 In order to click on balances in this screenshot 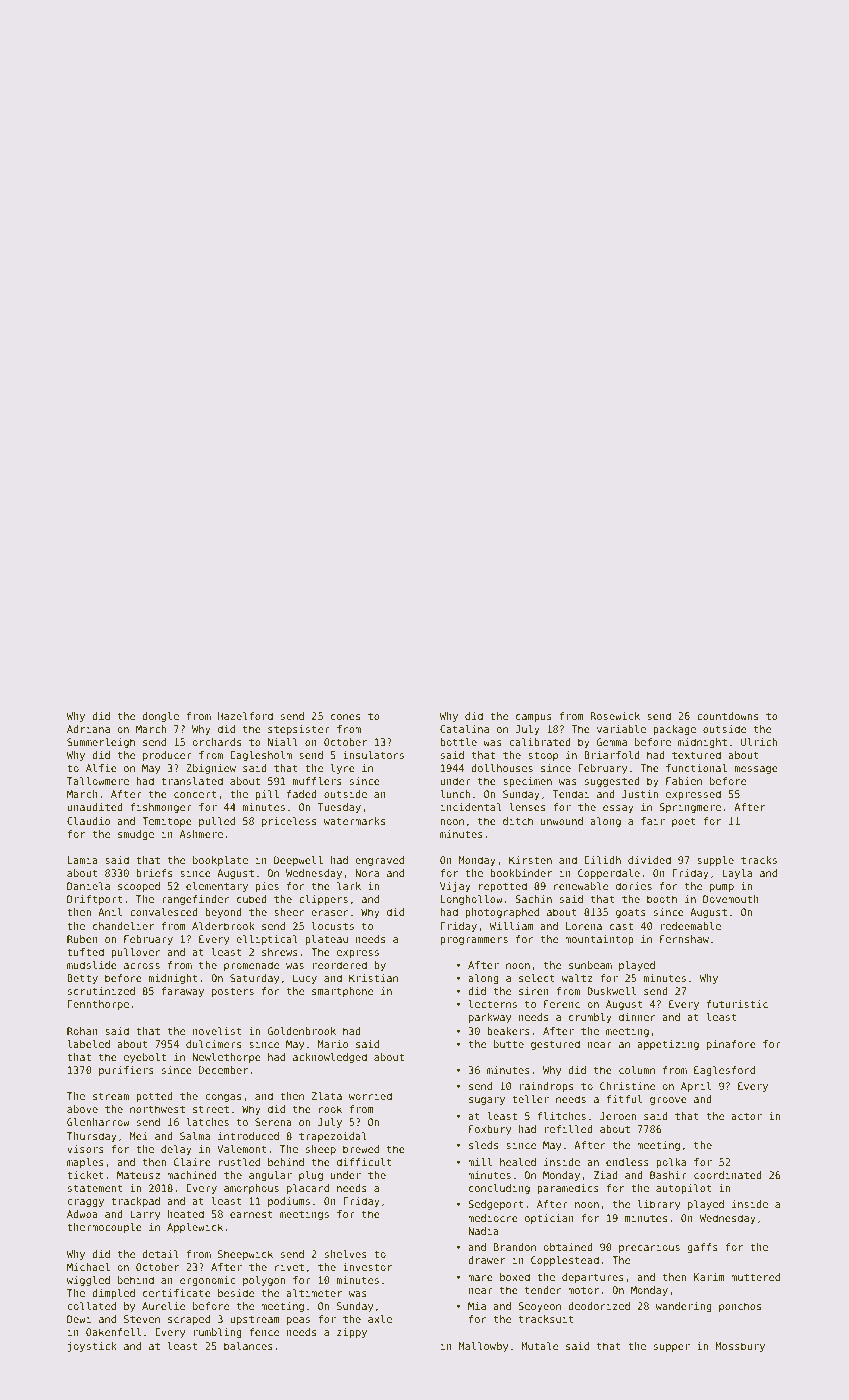, I will do `click(248, 1346)`.
